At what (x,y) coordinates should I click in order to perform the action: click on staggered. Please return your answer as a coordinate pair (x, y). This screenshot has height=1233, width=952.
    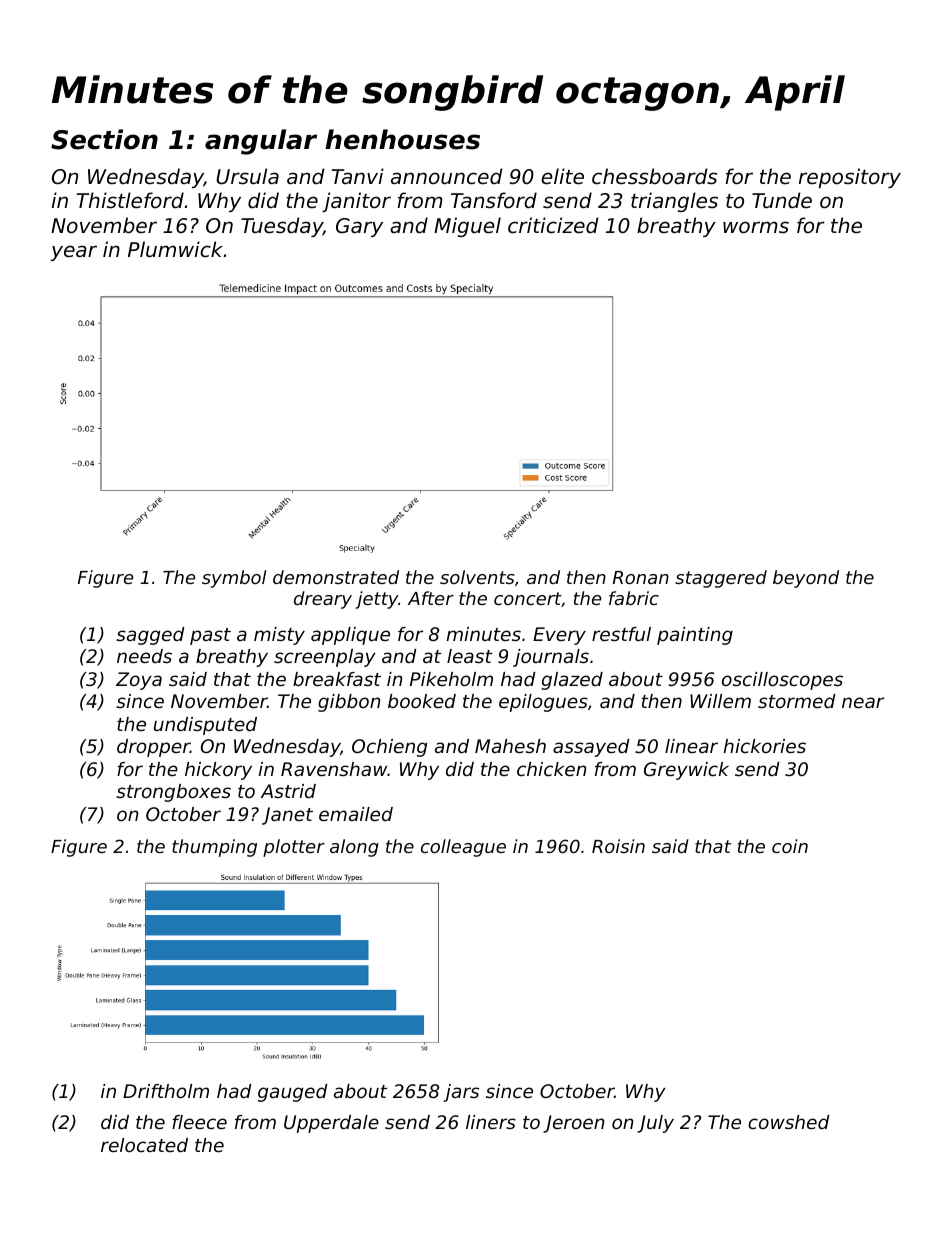
    Looking at the image, I should click on (721, 579).
